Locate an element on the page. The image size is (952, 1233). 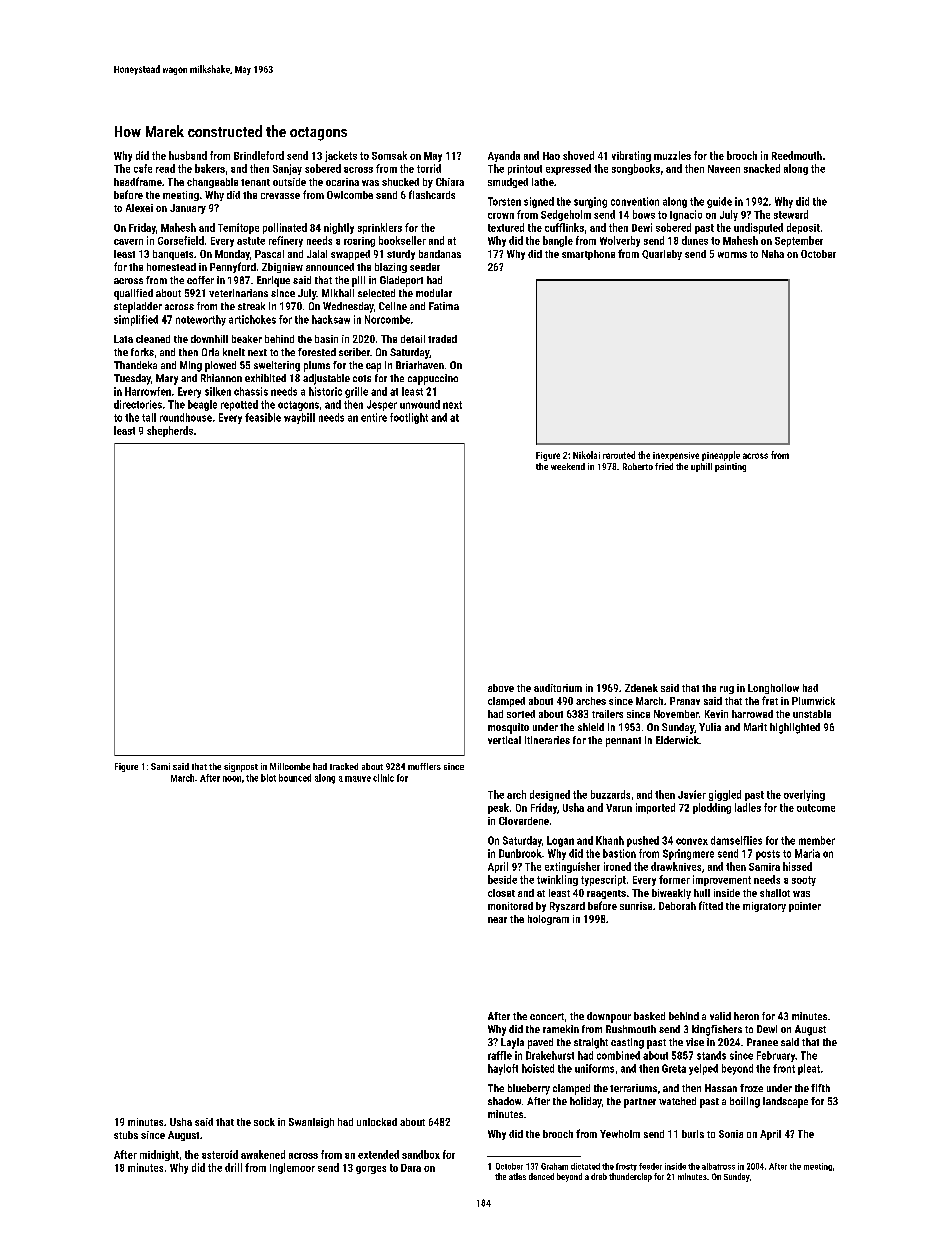
noon is located at coordinates (232, 779).
